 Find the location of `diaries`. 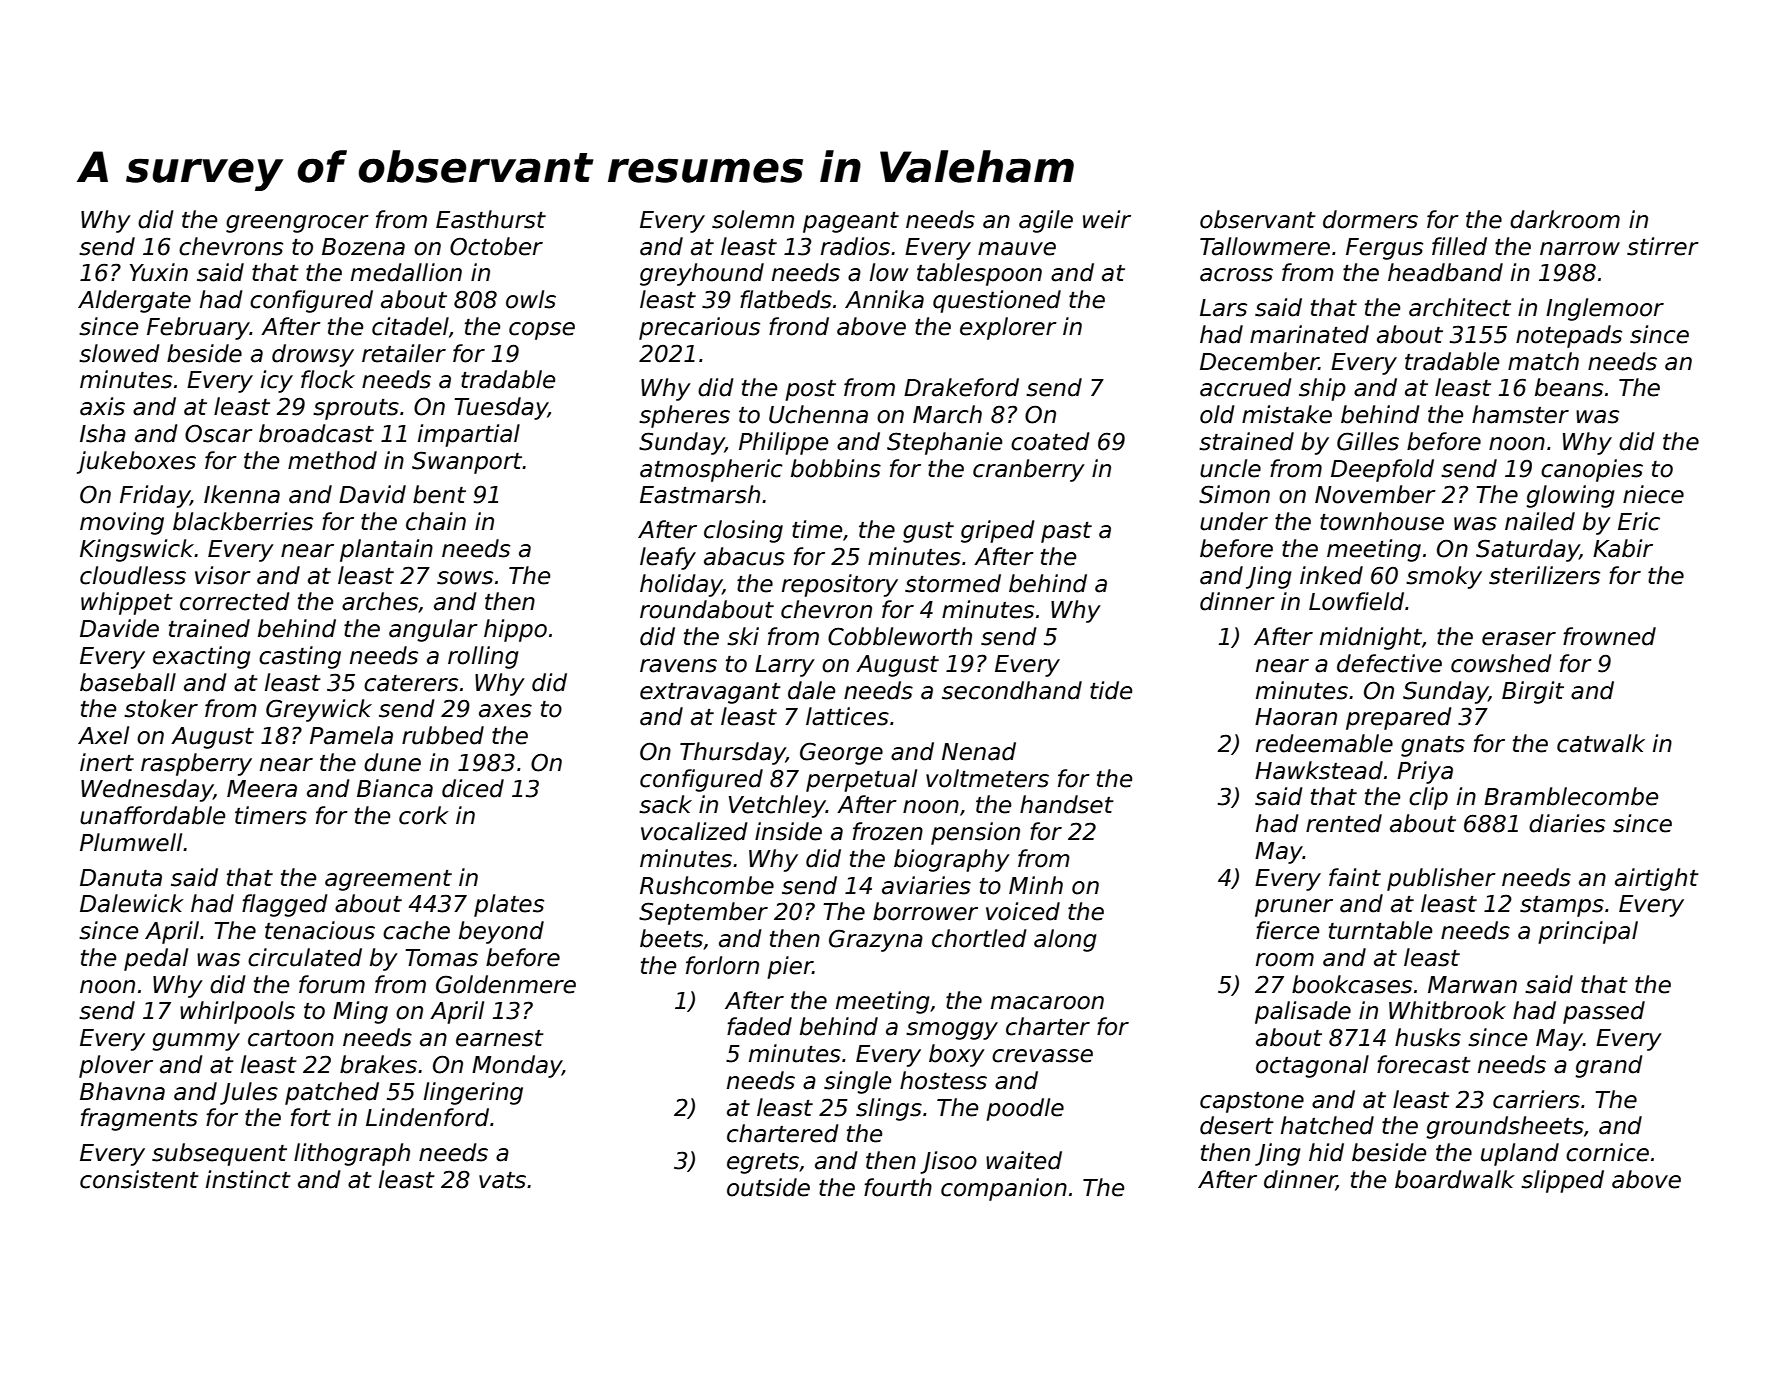

diaries is located at coordinates (1567, 823).
